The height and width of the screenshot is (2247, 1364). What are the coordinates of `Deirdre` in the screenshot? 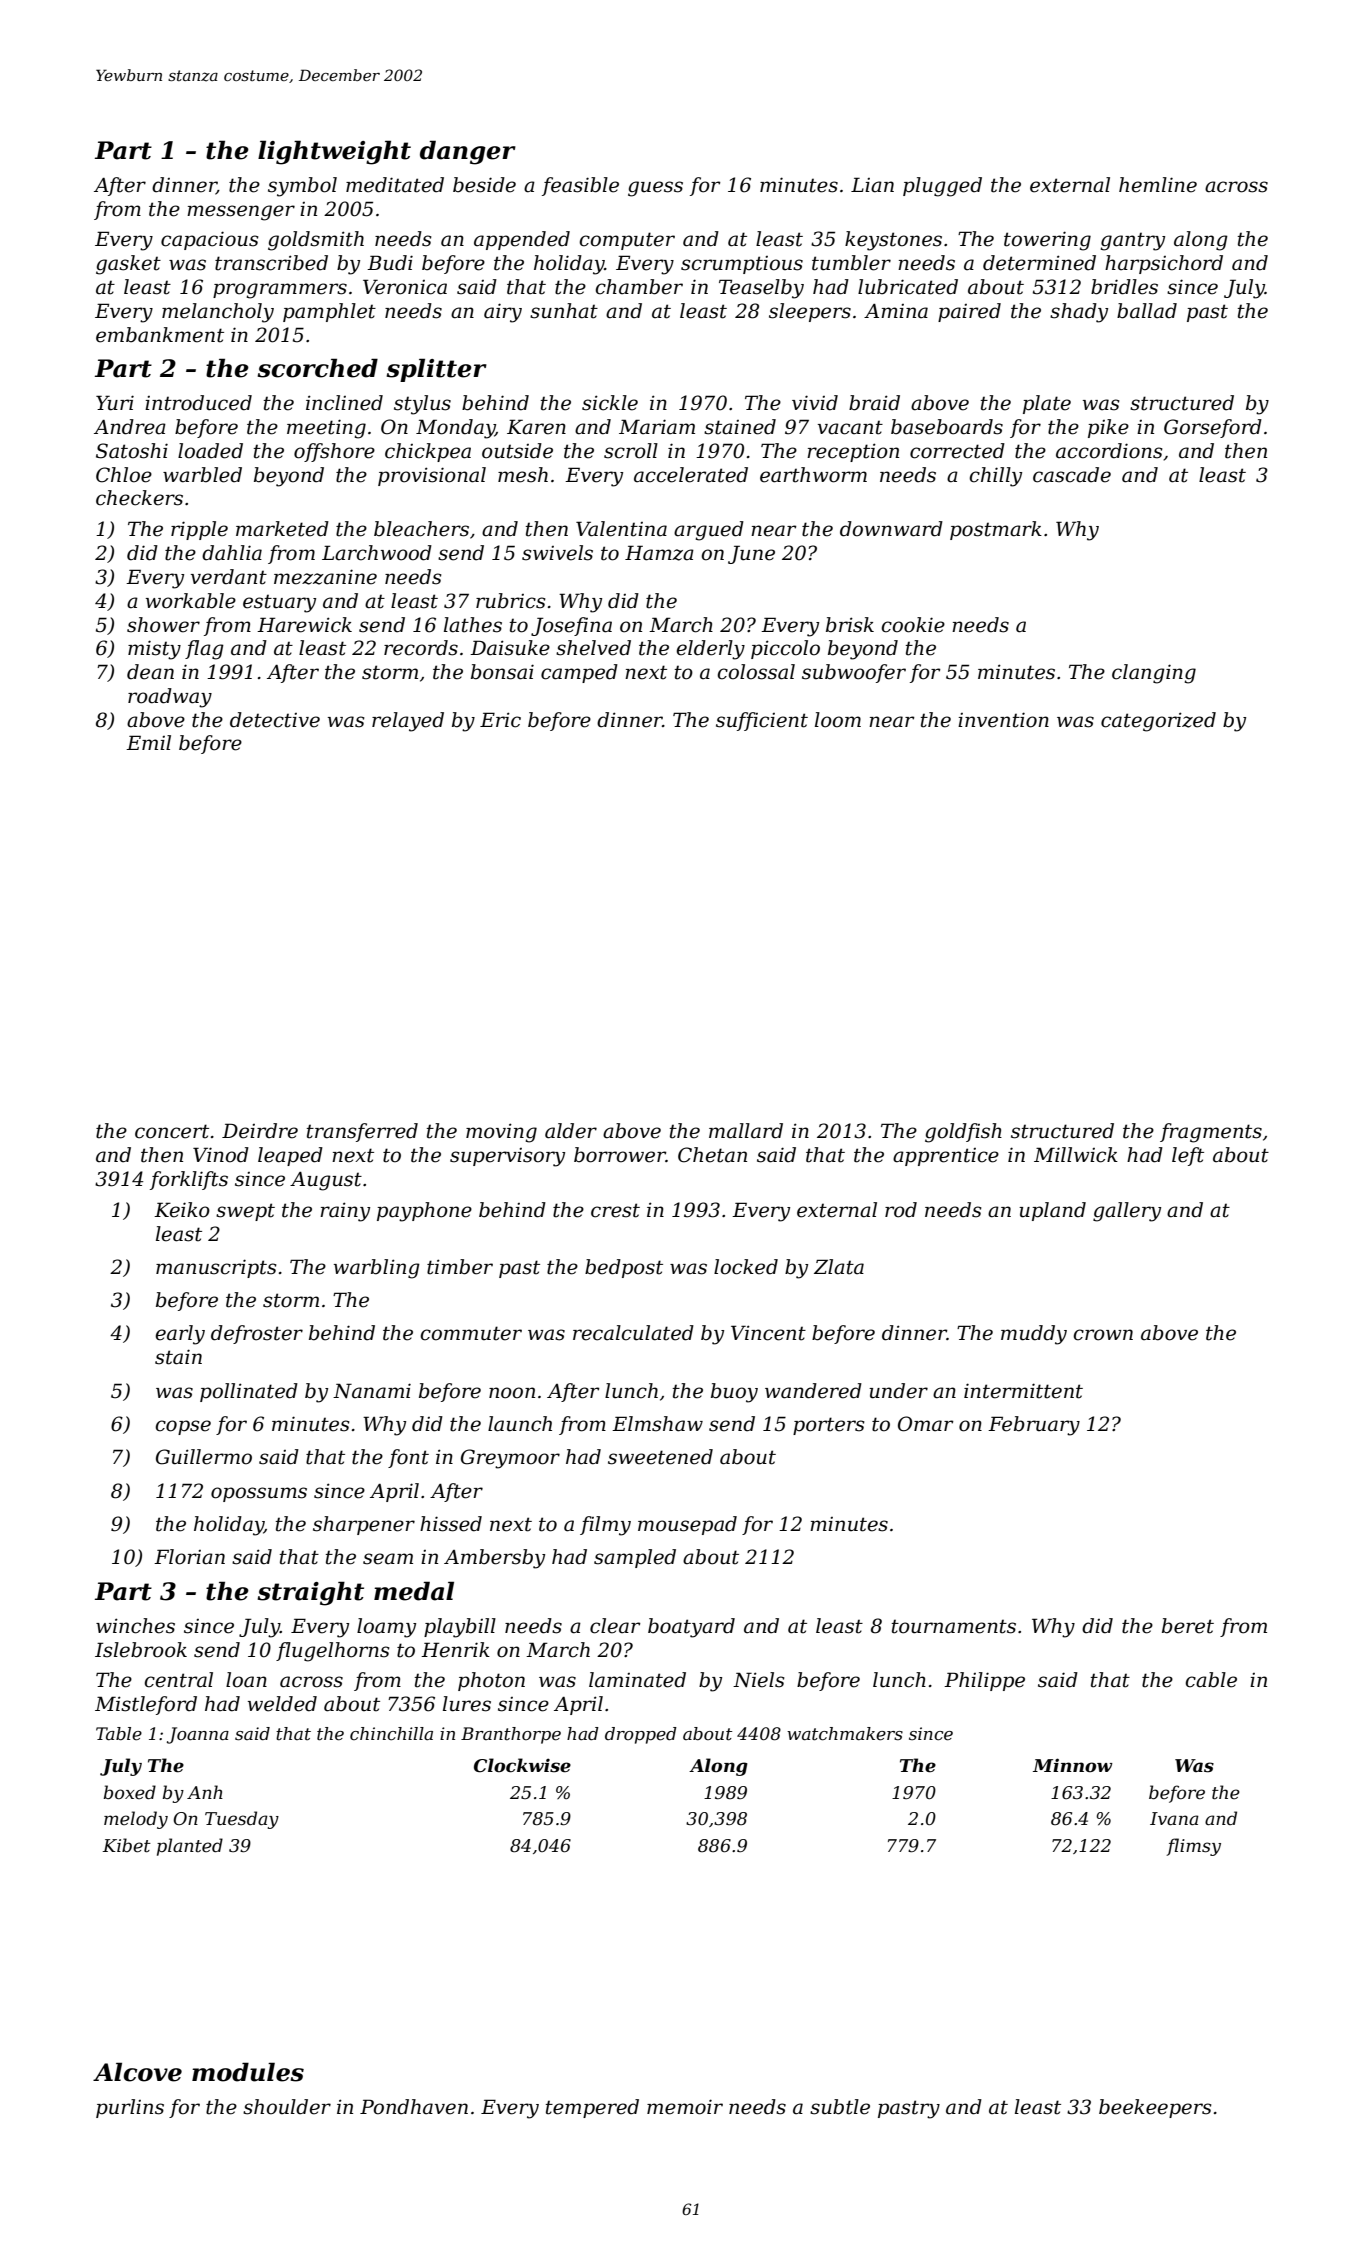 It's located at (260, 1131).
